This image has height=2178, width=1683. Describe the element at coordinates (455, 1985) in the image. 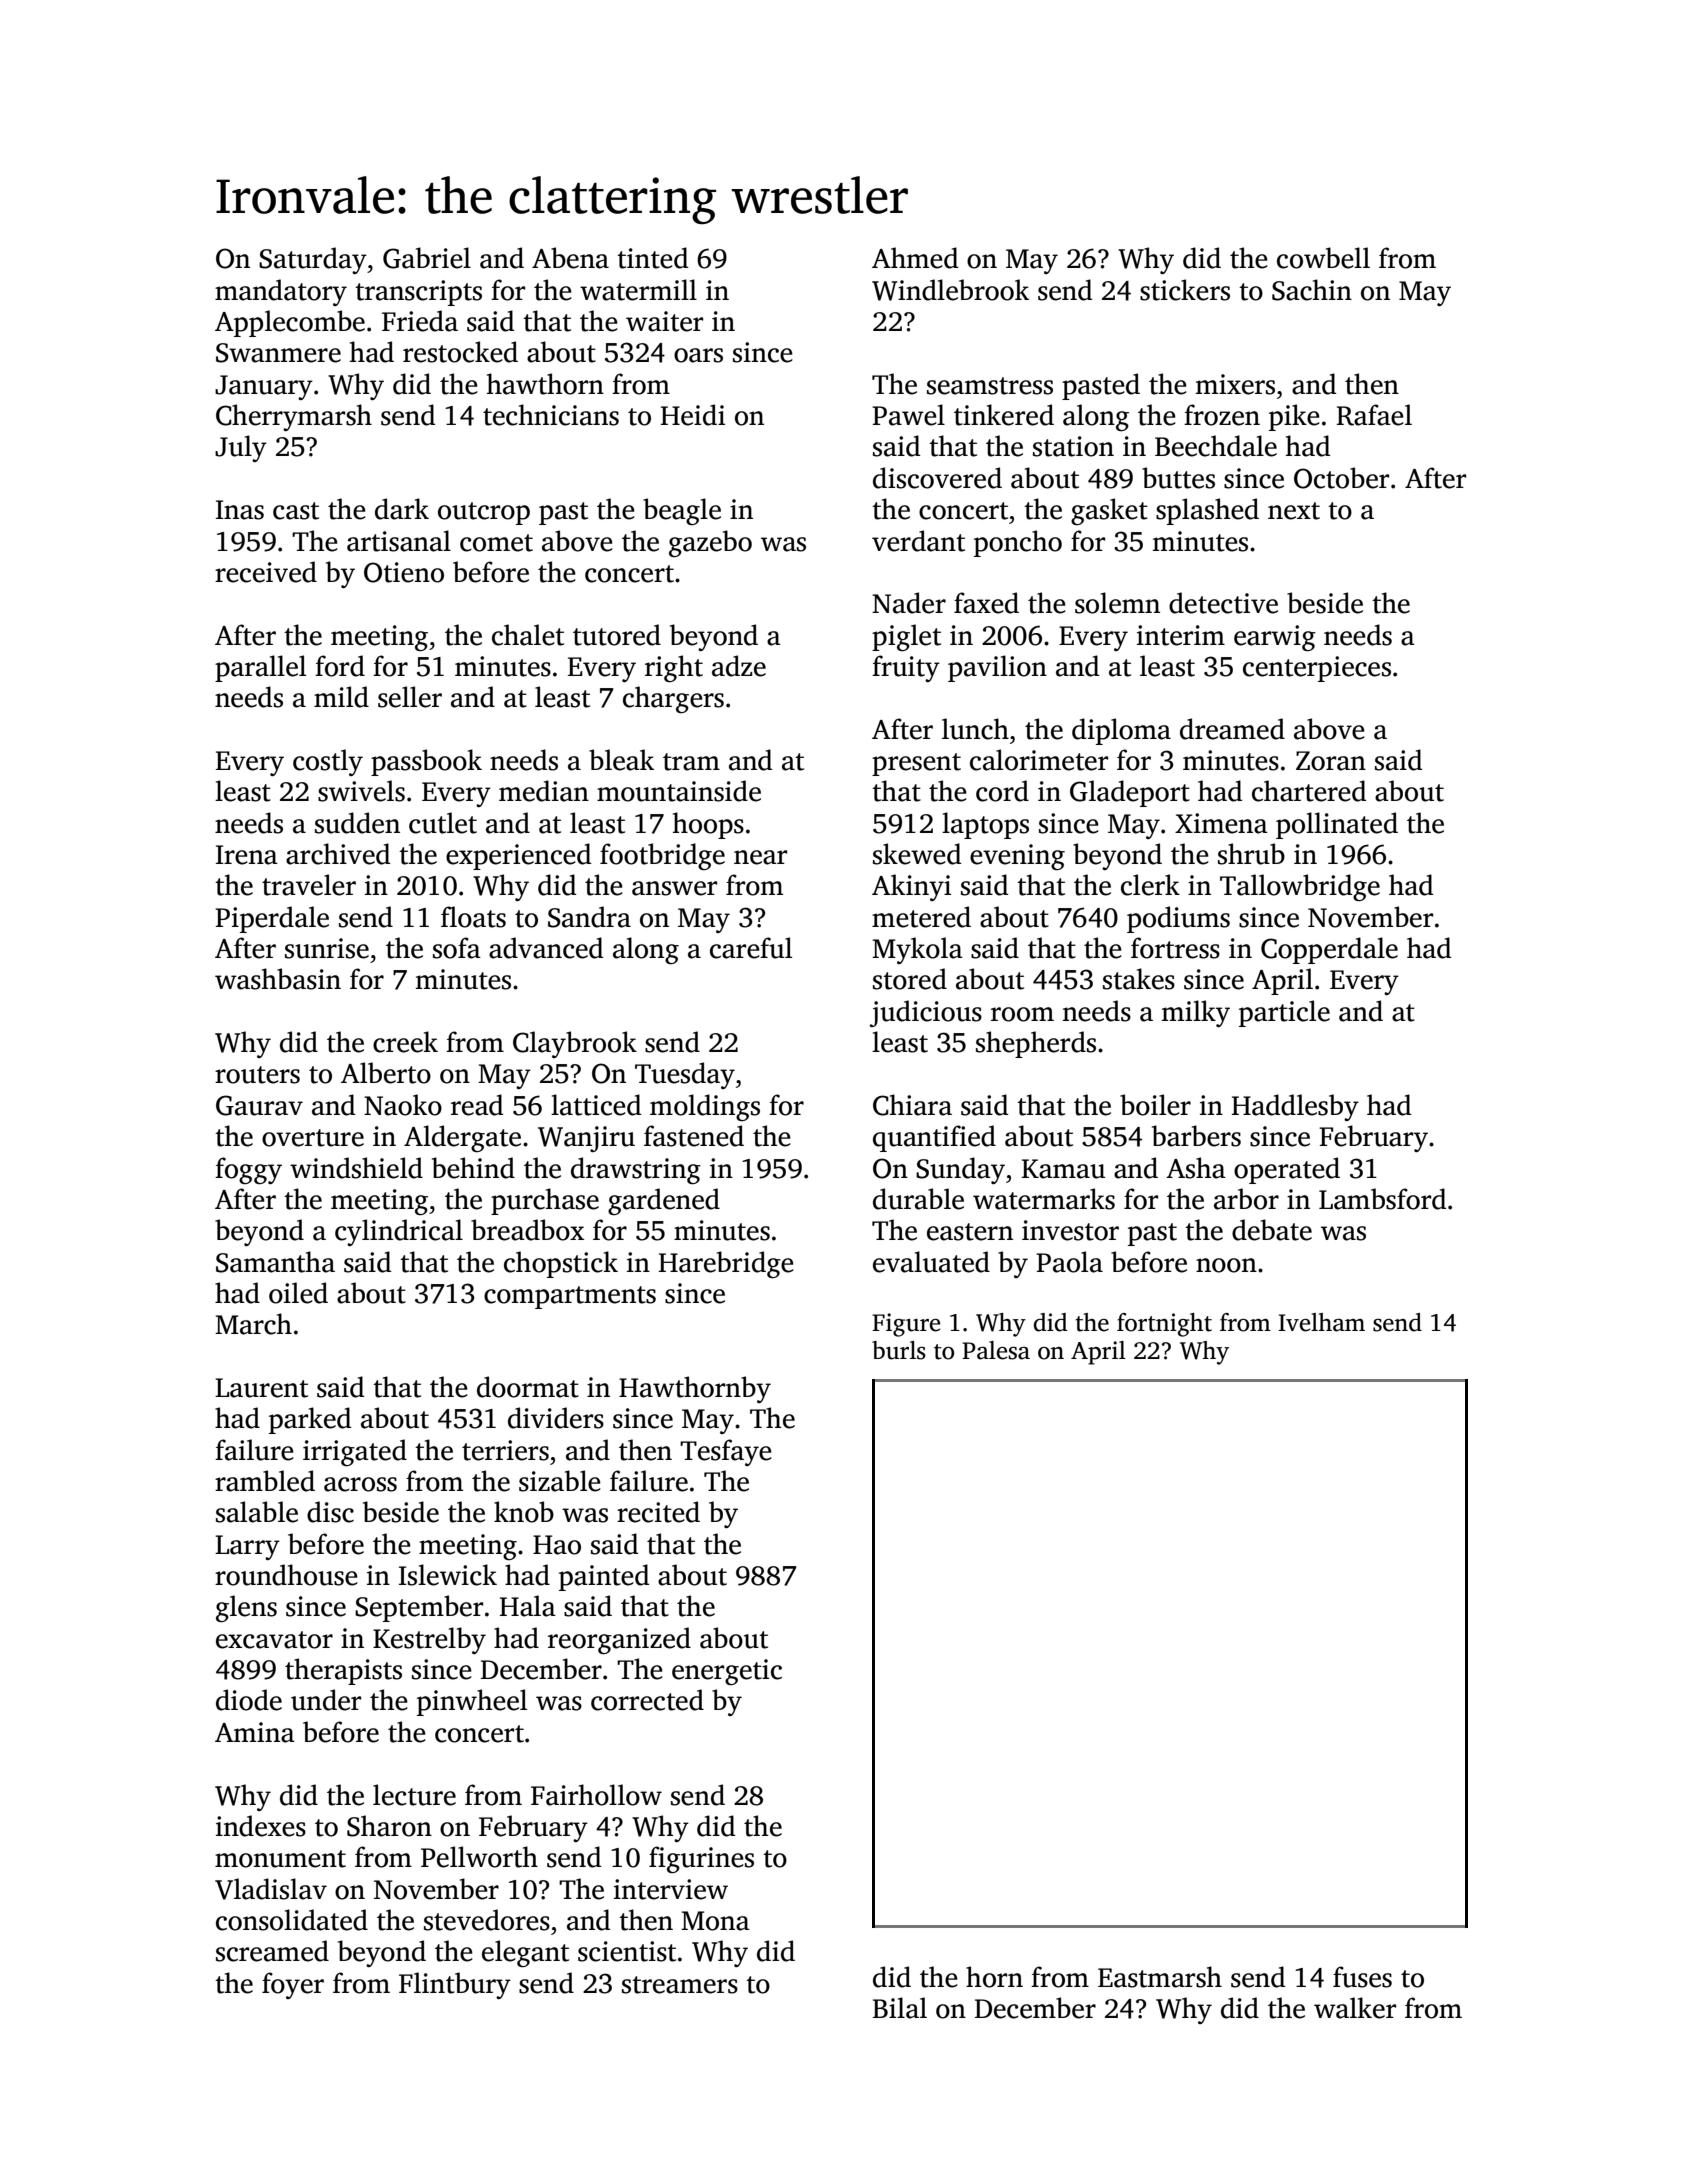

I see `Flintbury` at that location.
